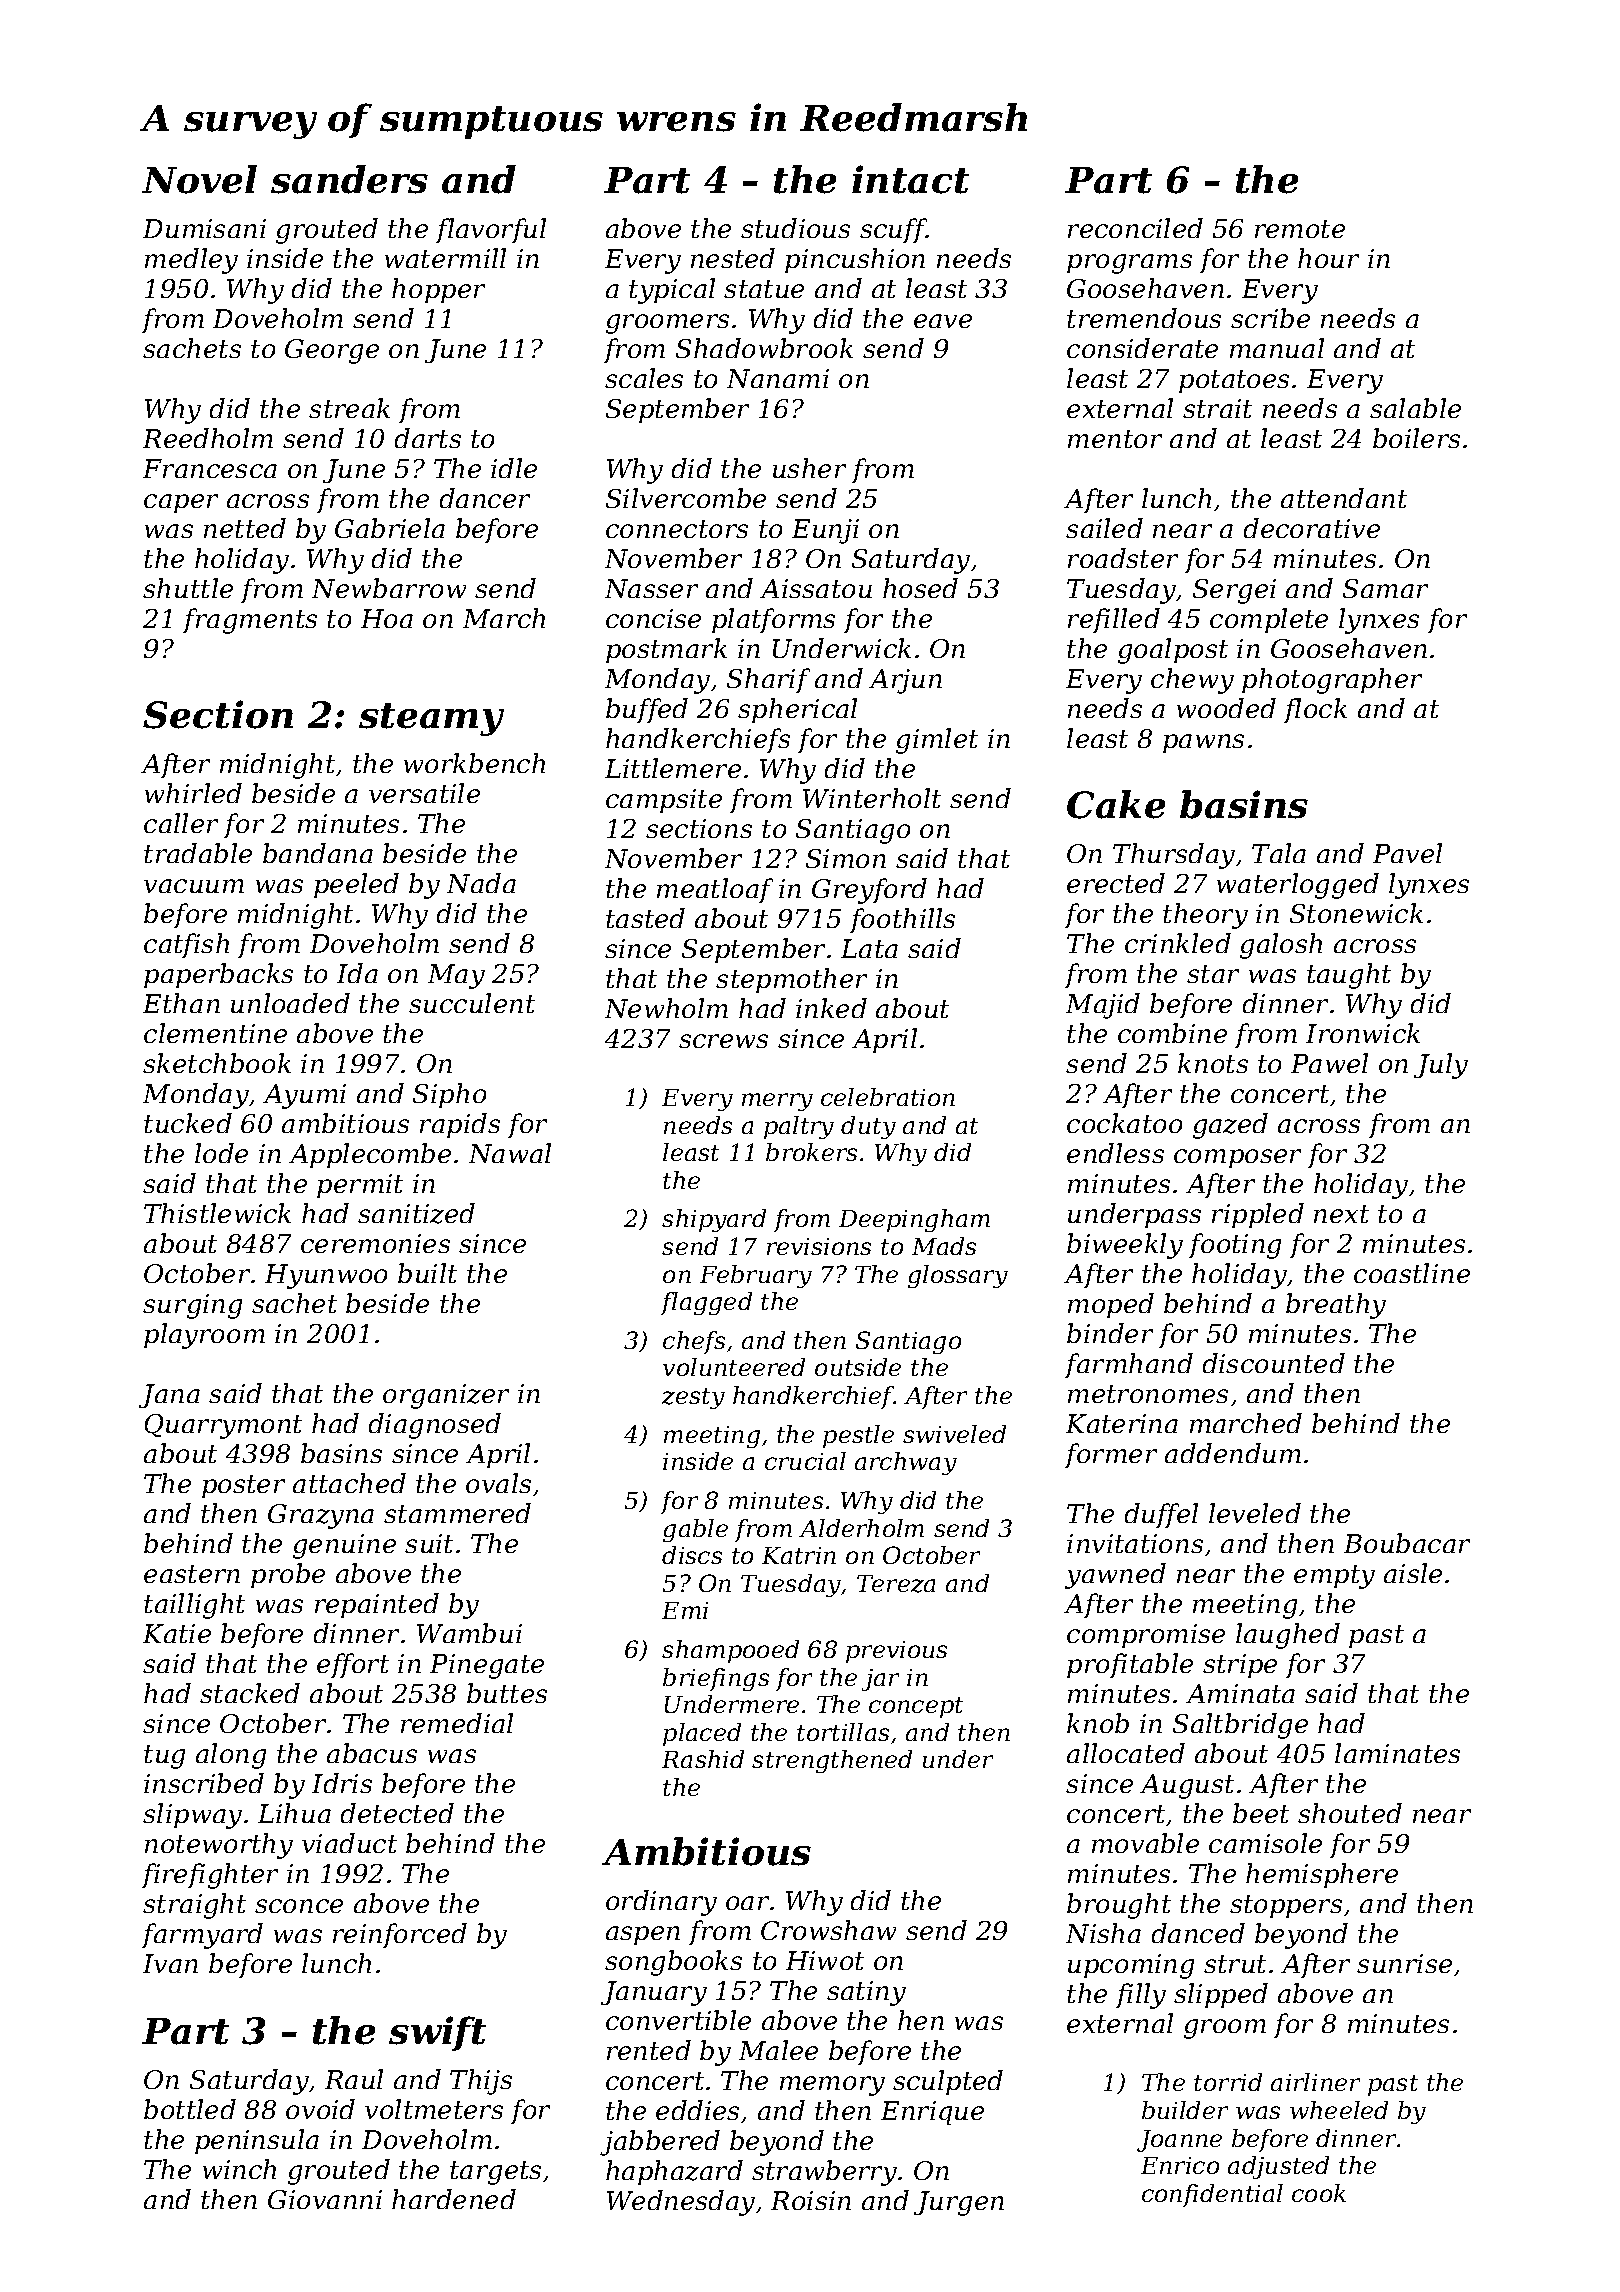 This image has height=2292, width=1620. I want to click on intact, so click(910, 179).
